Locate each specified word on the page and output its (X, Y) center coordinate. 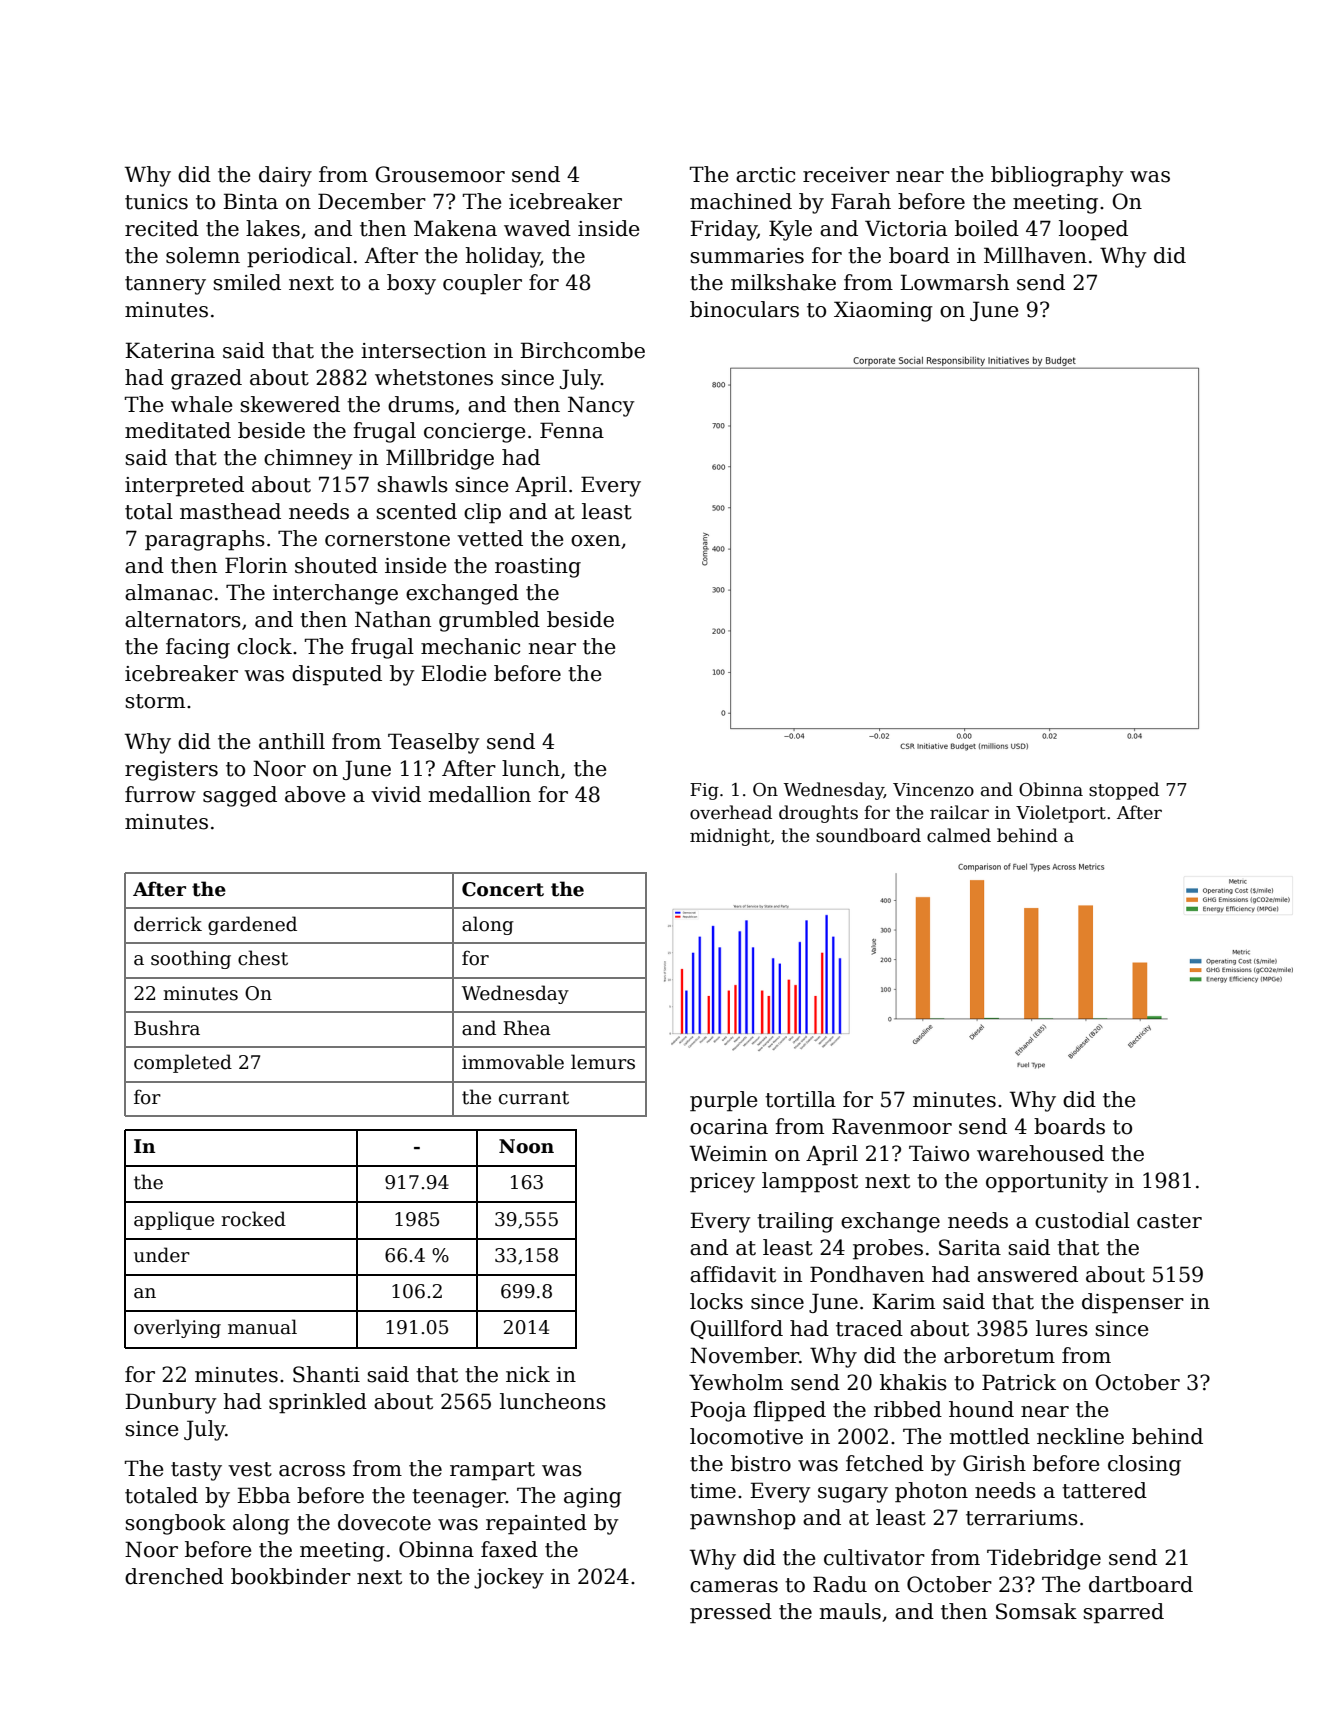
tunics (156, 202)
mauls (850, 1611)
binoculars (744, 309)
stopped (1124, 791)
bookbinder (291, 1576)
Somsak (1036, 1611)
